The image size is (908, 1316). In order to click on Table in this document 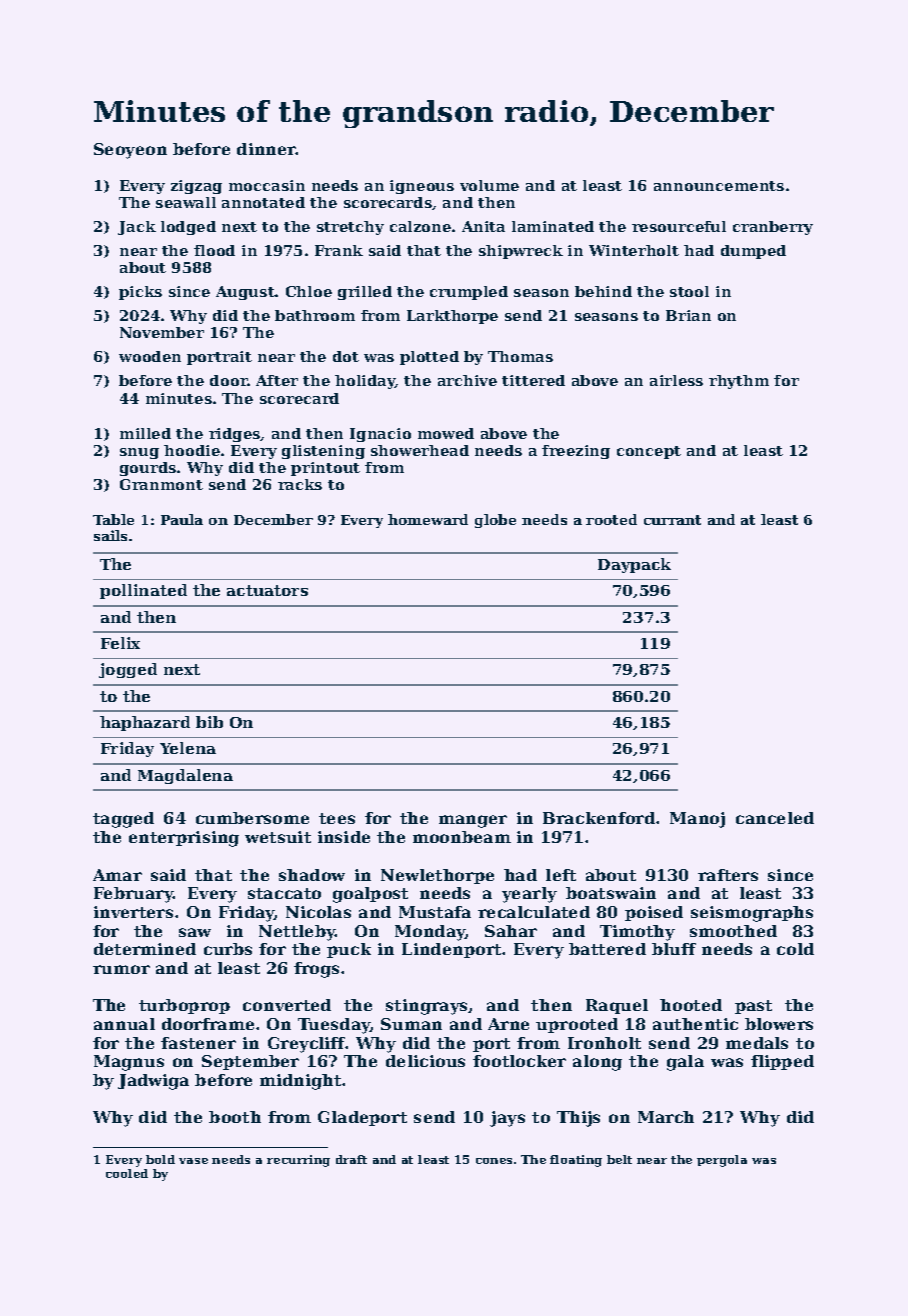, I will do `click(113, 519)`.
